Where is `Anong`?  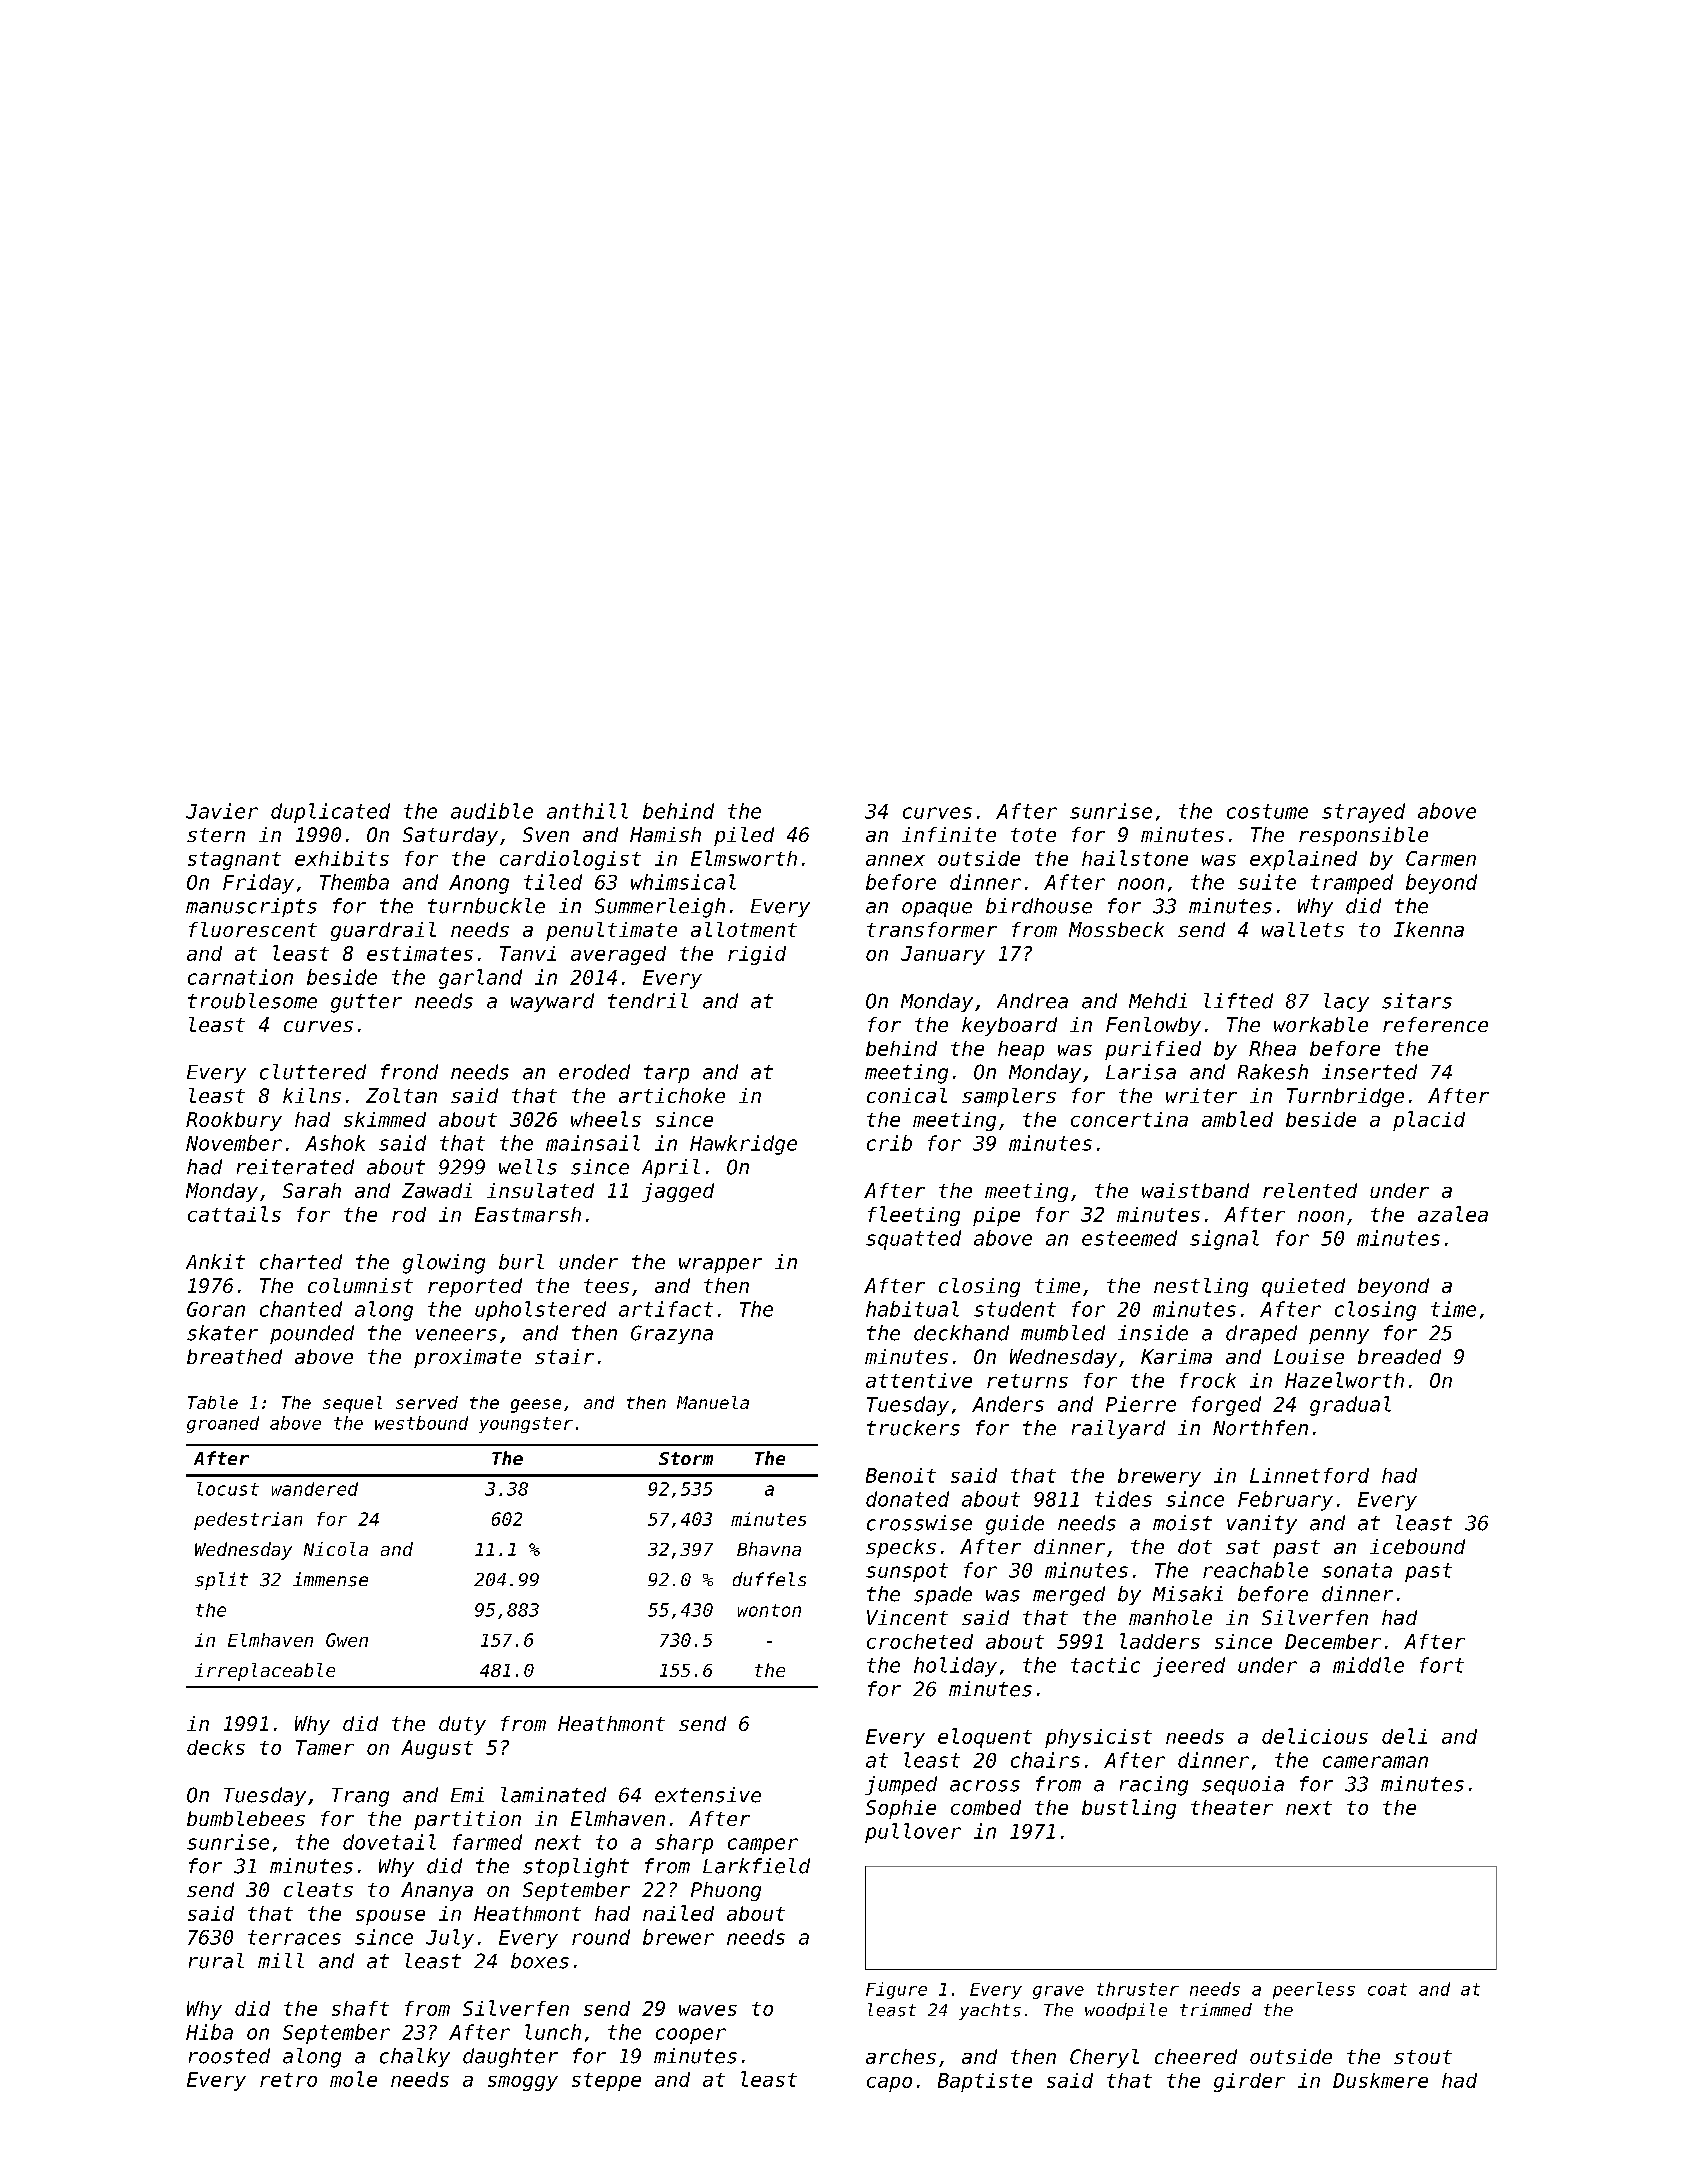 Anong is located at coordinates (479, 884).
